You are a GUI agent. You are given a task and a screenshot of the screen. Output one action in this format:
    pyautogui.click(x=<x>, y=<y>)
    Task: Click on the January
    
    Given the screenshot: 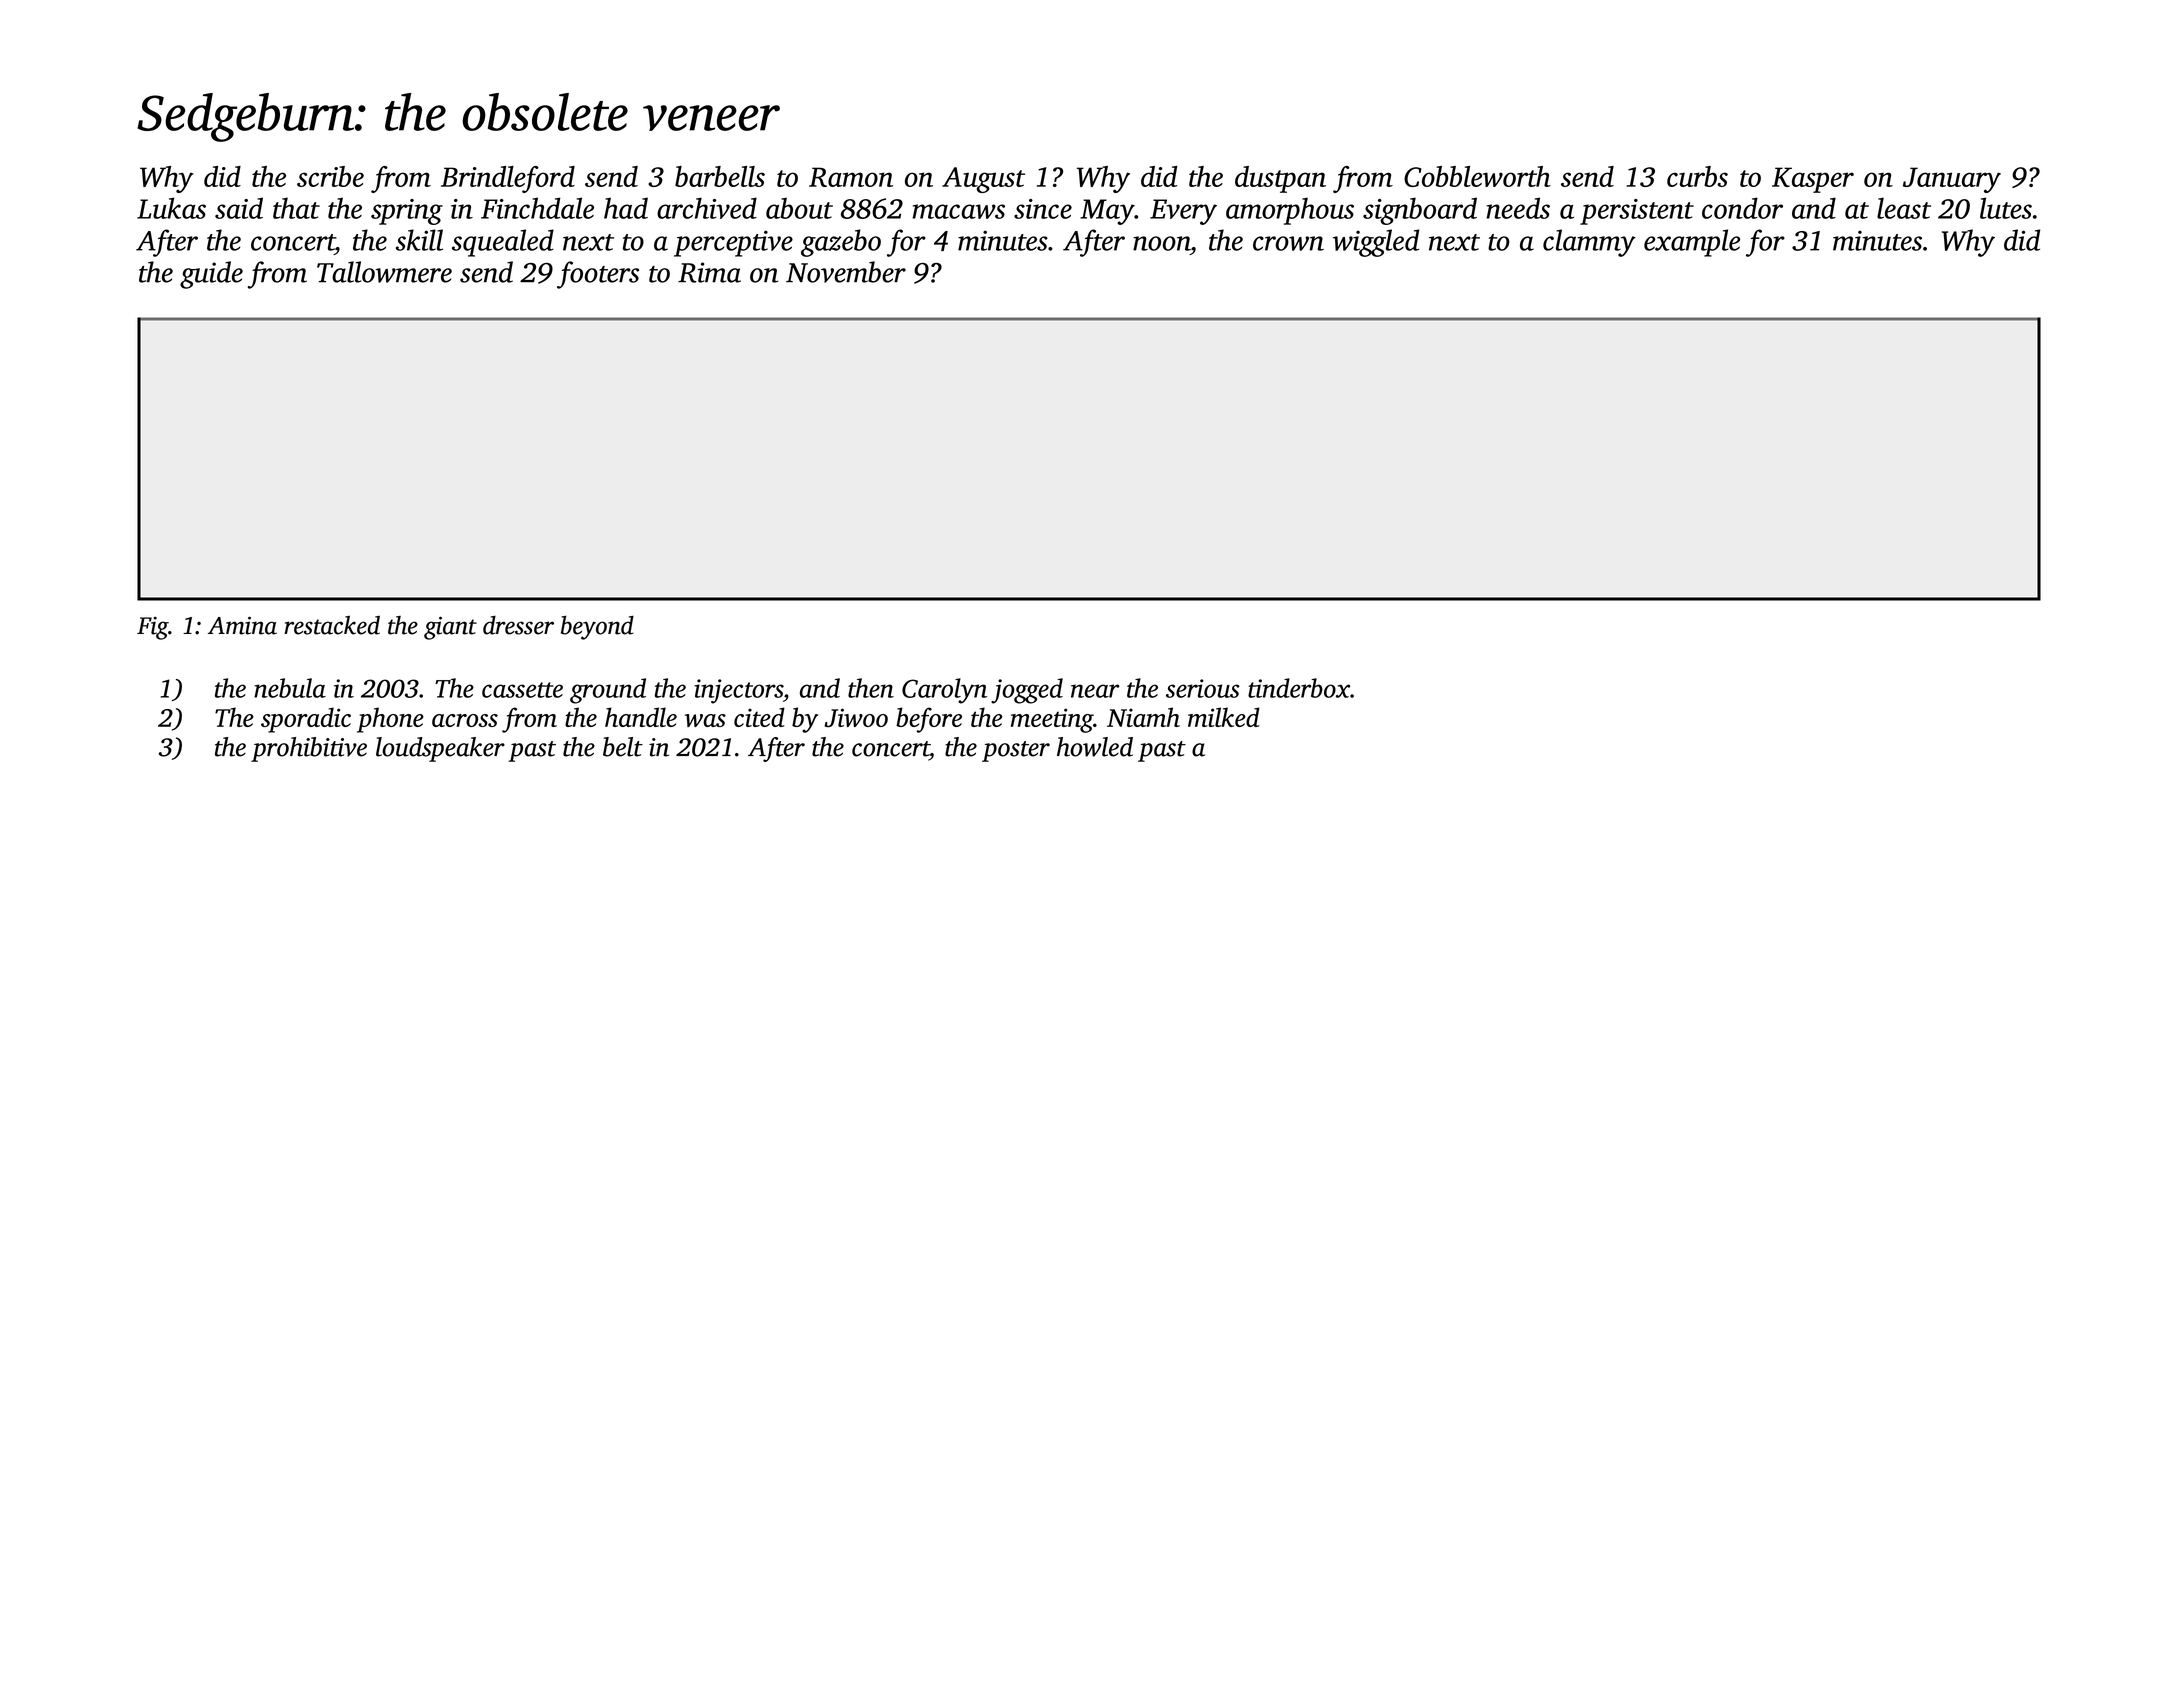 What is the action you would take?
    pyautogui.click(x=1952, y=180)
